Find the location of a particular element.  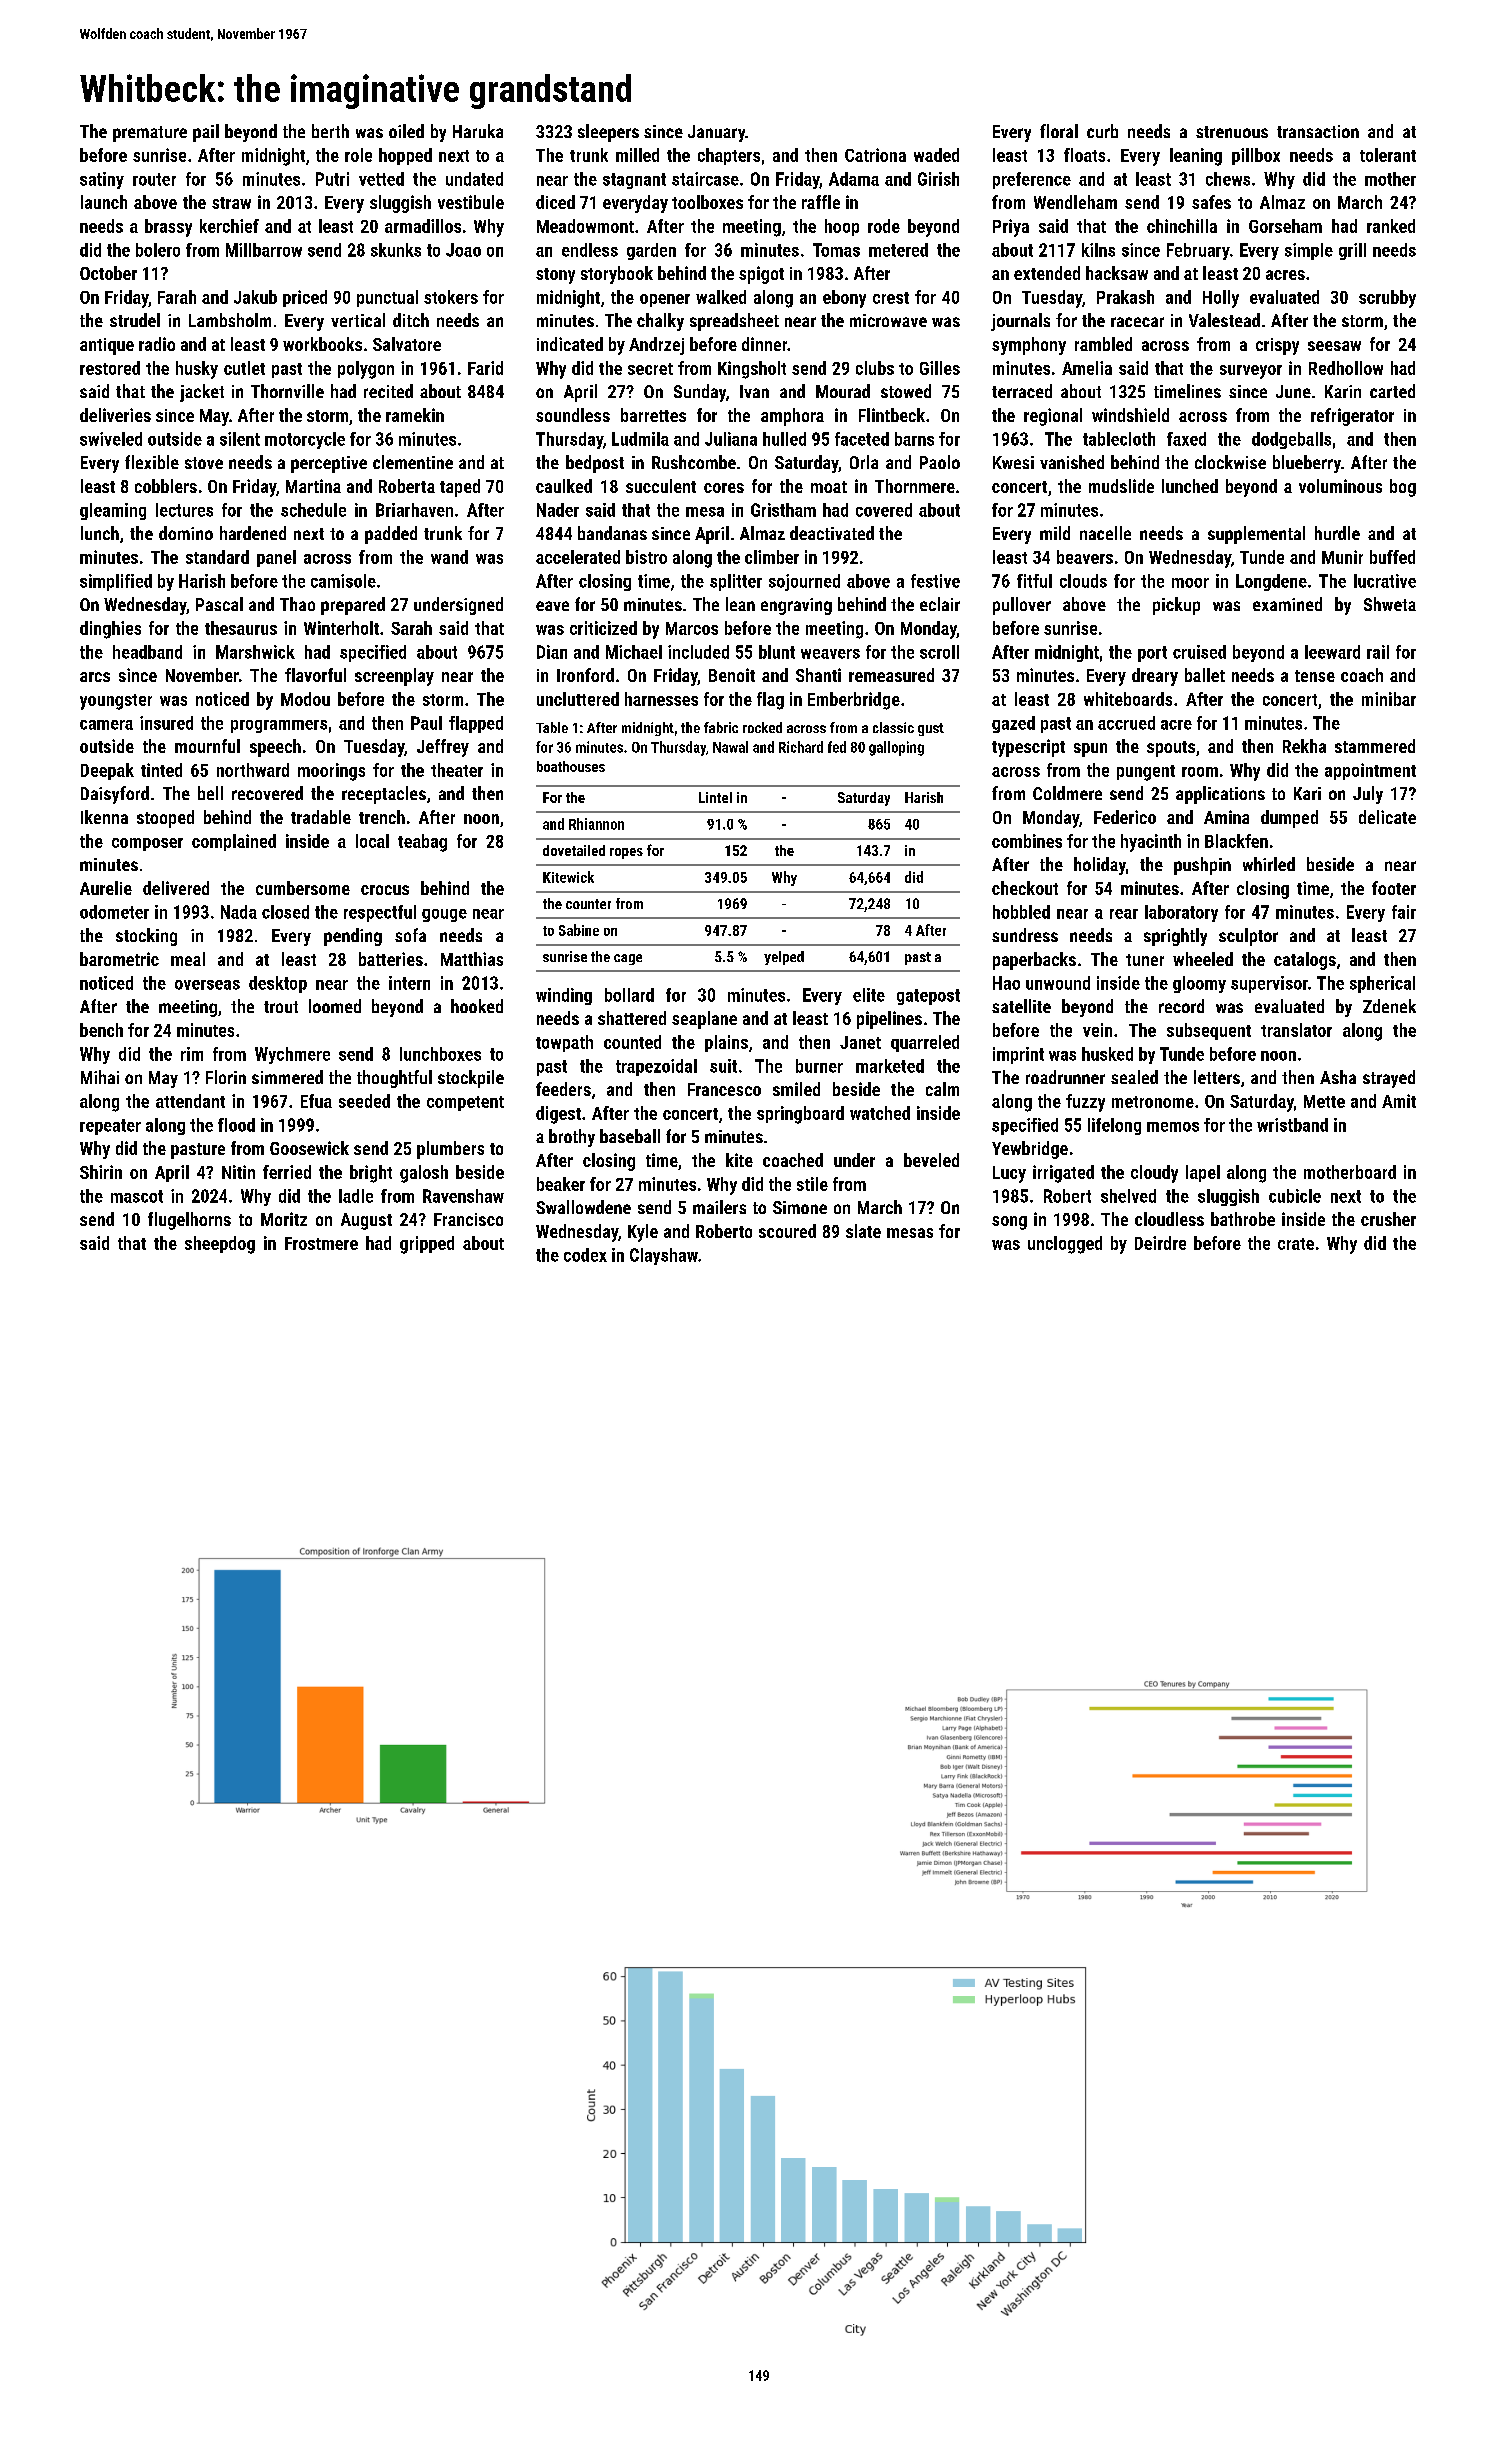

odometer is located at coordinates (114, 912).
